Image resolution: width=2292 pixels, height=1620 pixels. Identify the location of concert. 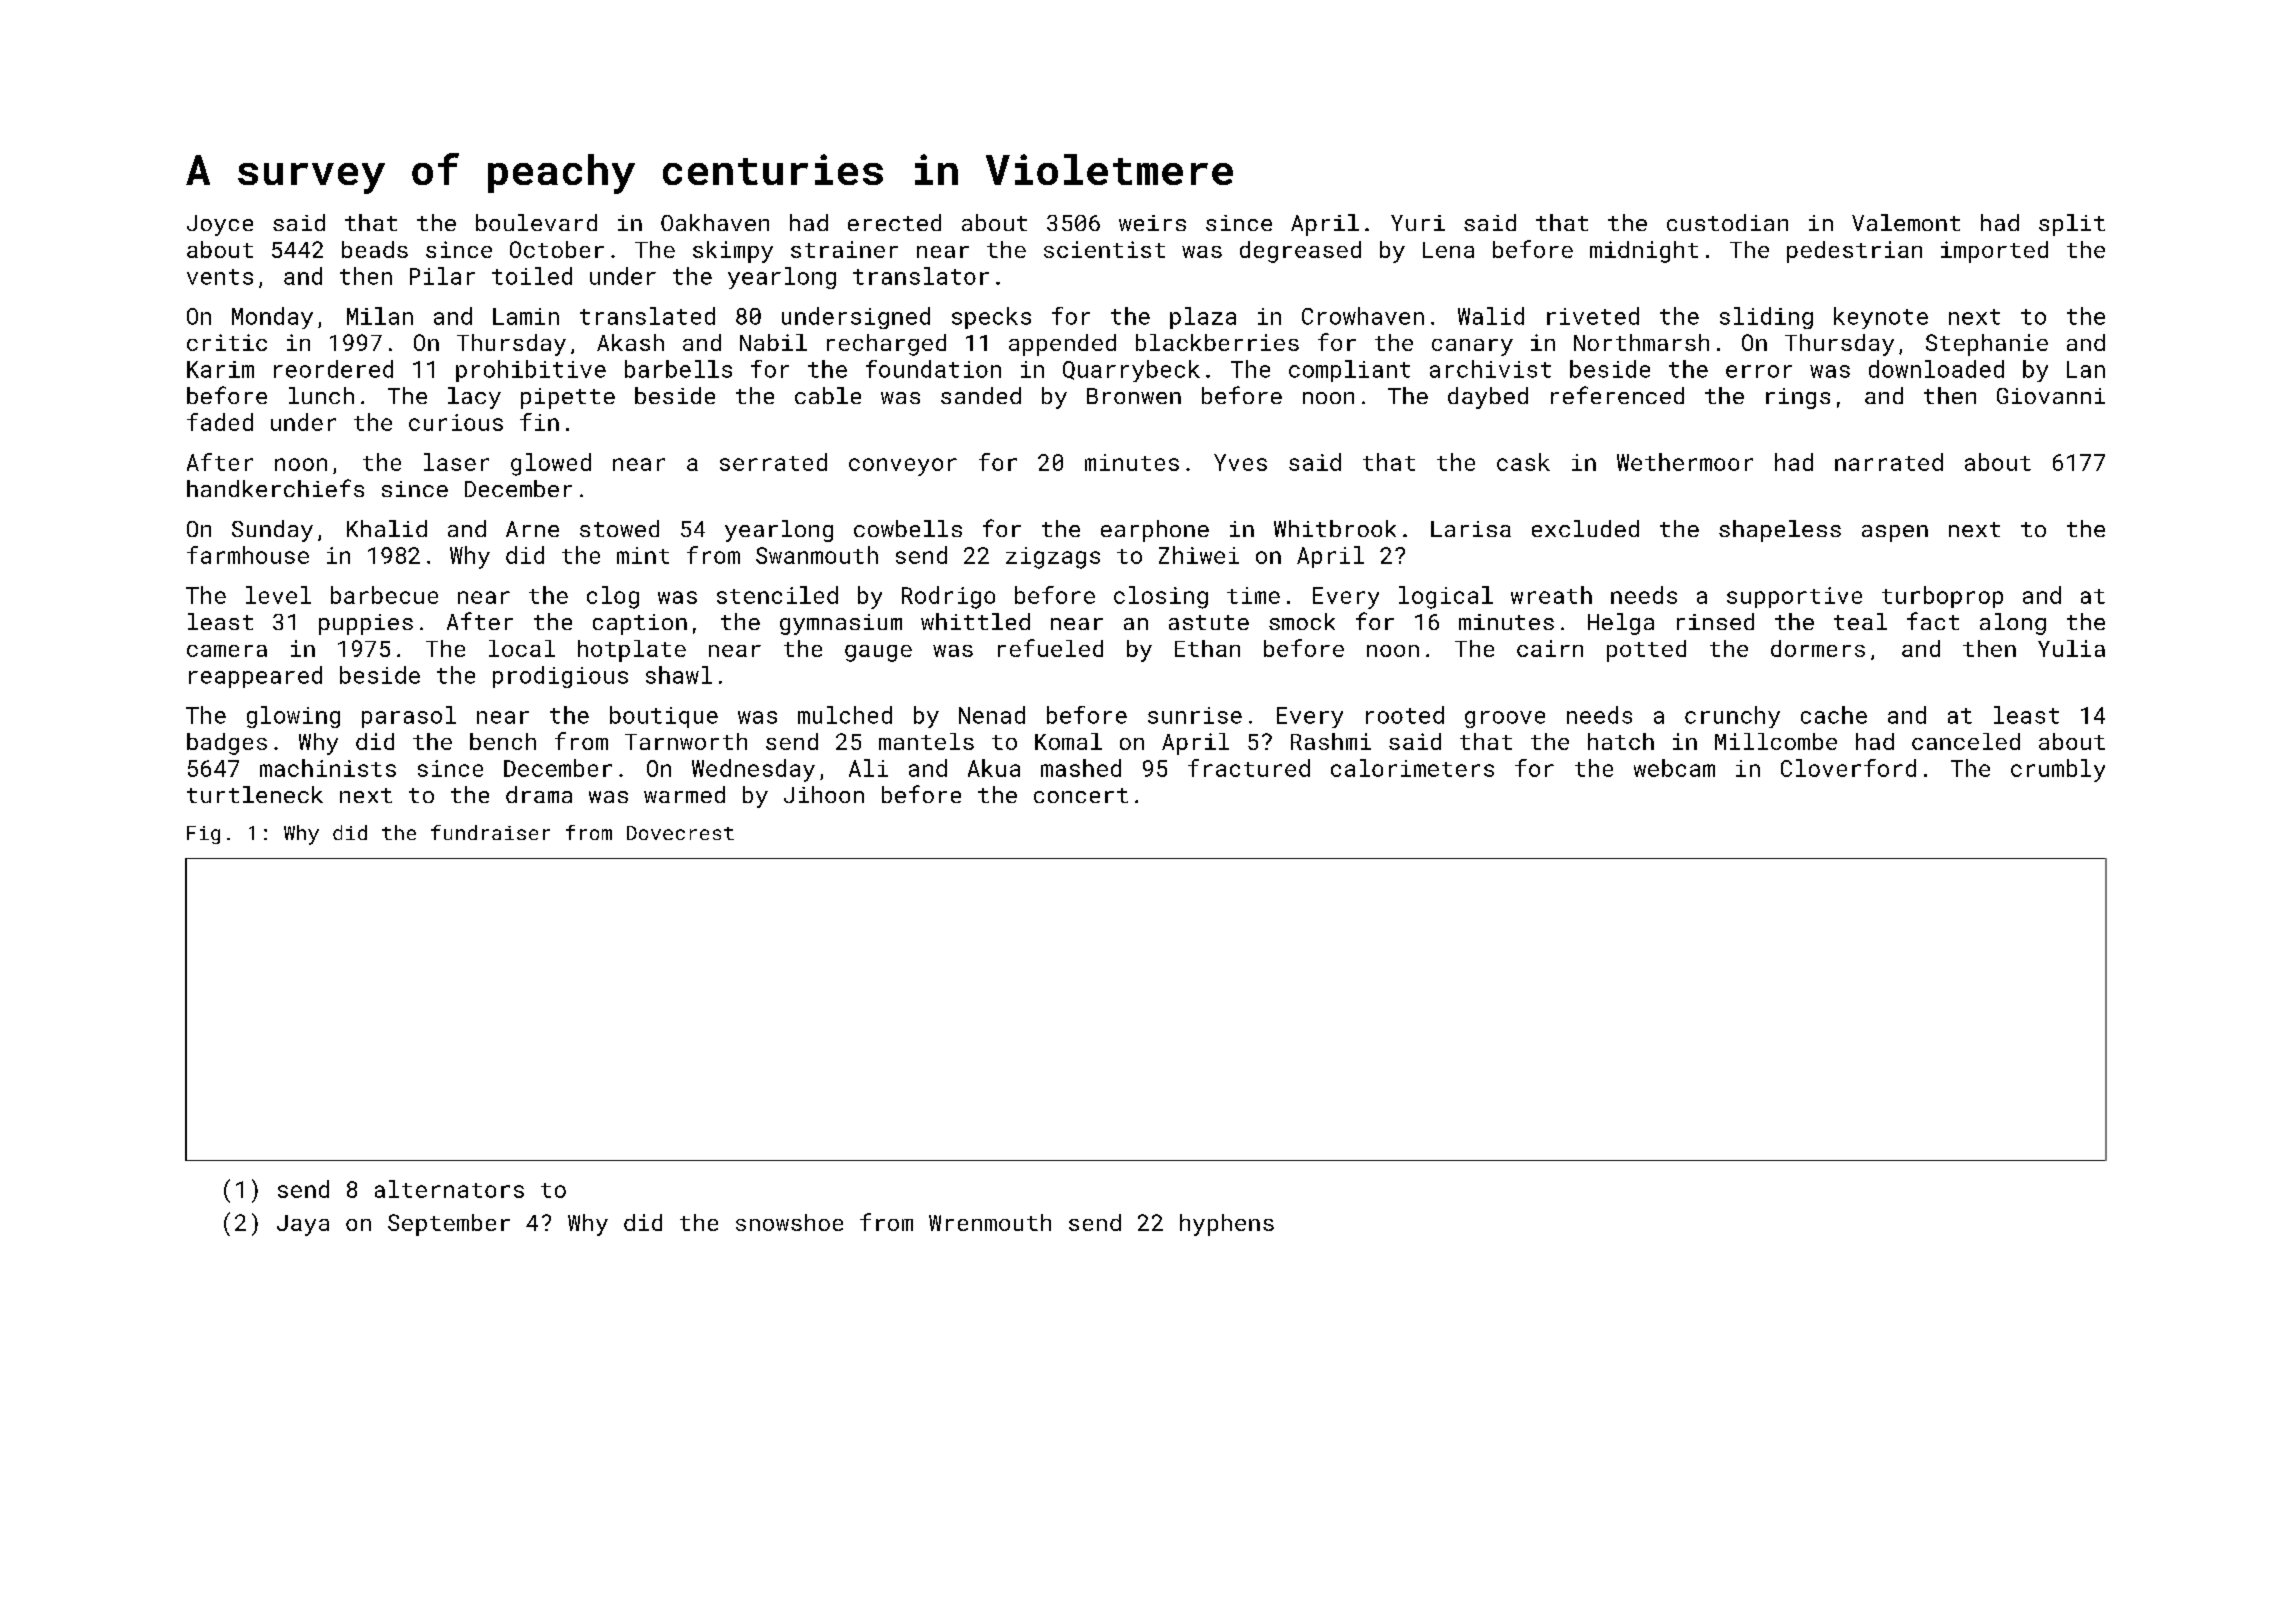
(1081, 795).
